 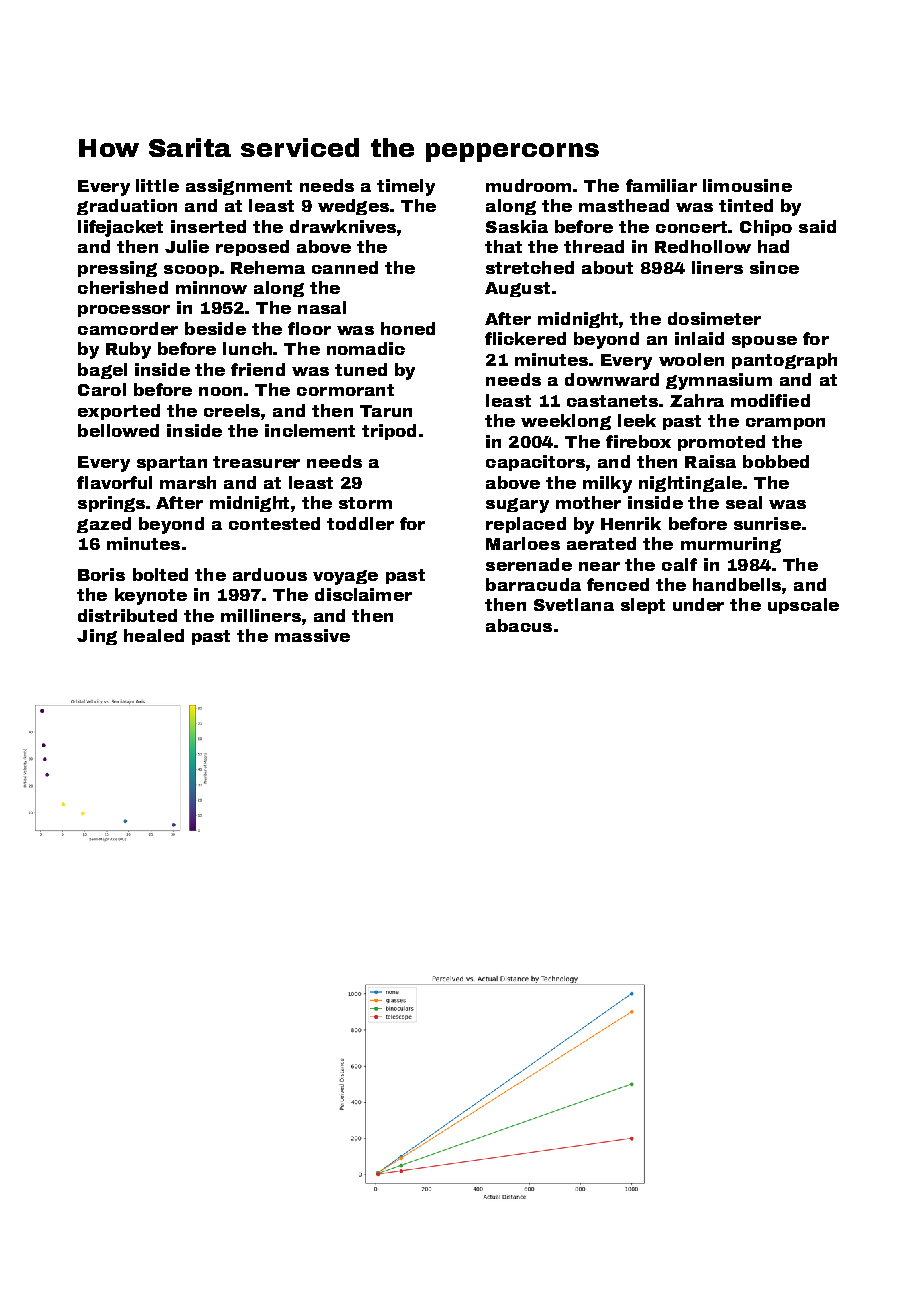 I want to click on pantograph, so click(x=784, y=361).
